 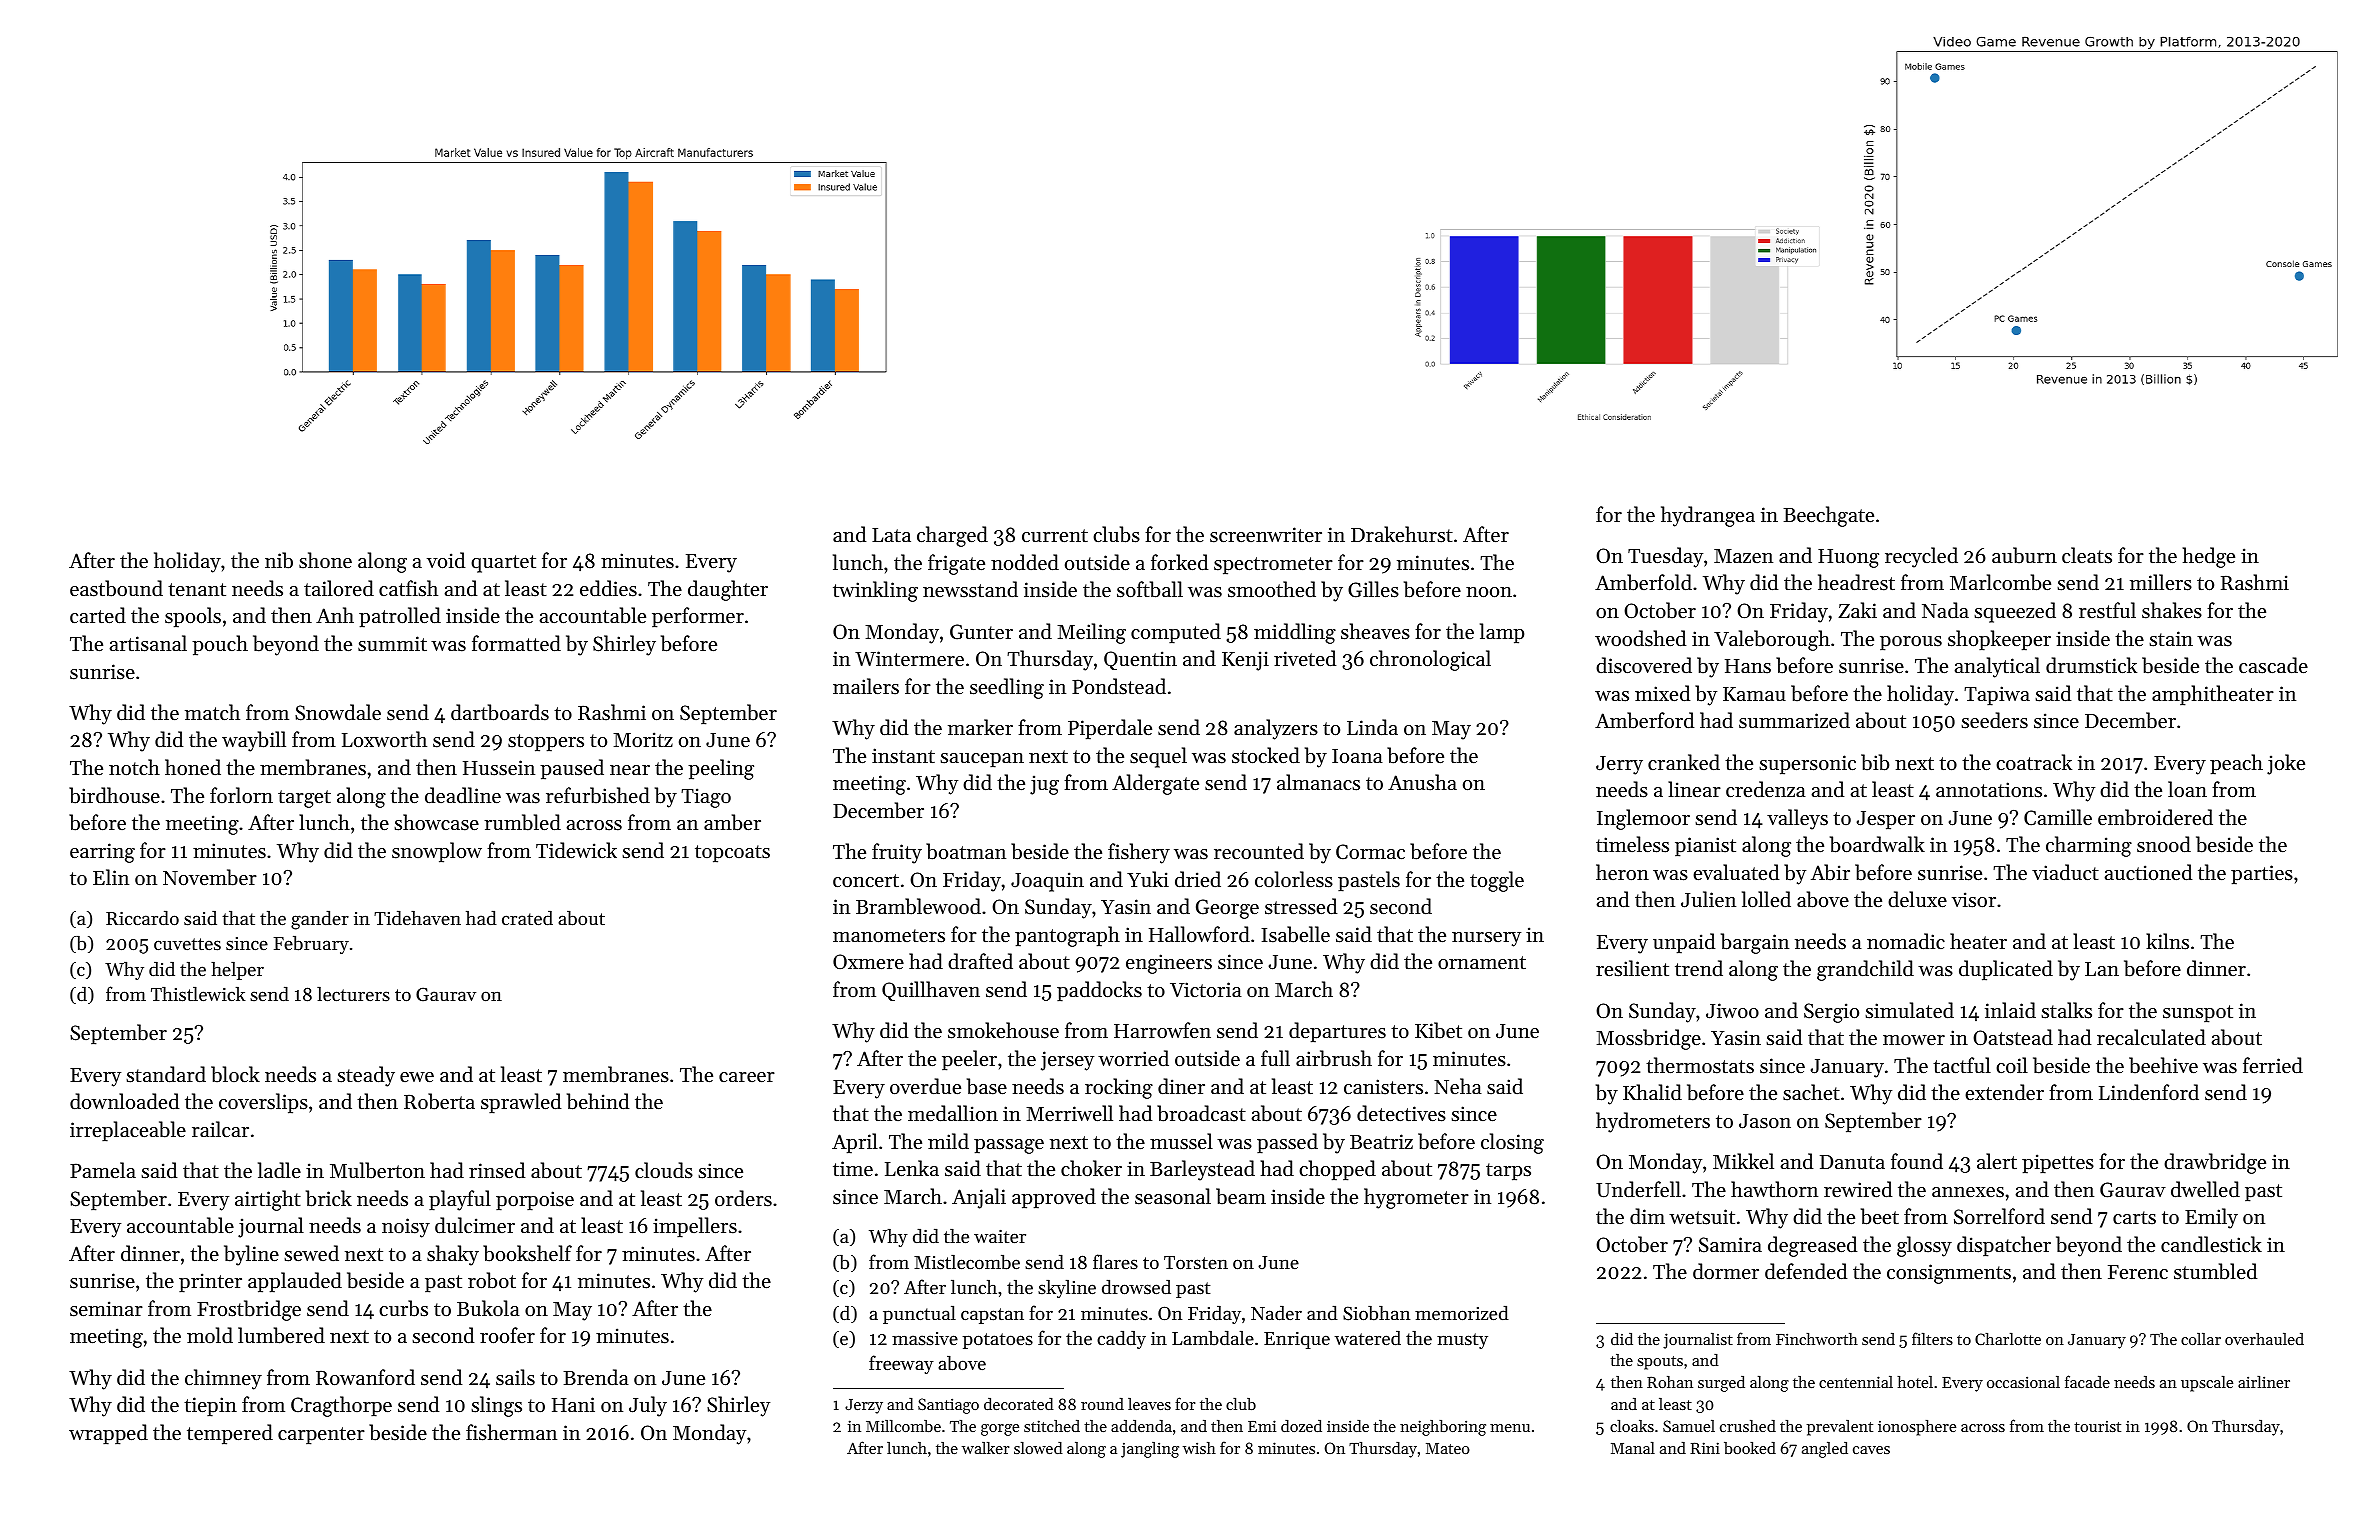 I want to click on lecturers, so click(x=353, y=993).
